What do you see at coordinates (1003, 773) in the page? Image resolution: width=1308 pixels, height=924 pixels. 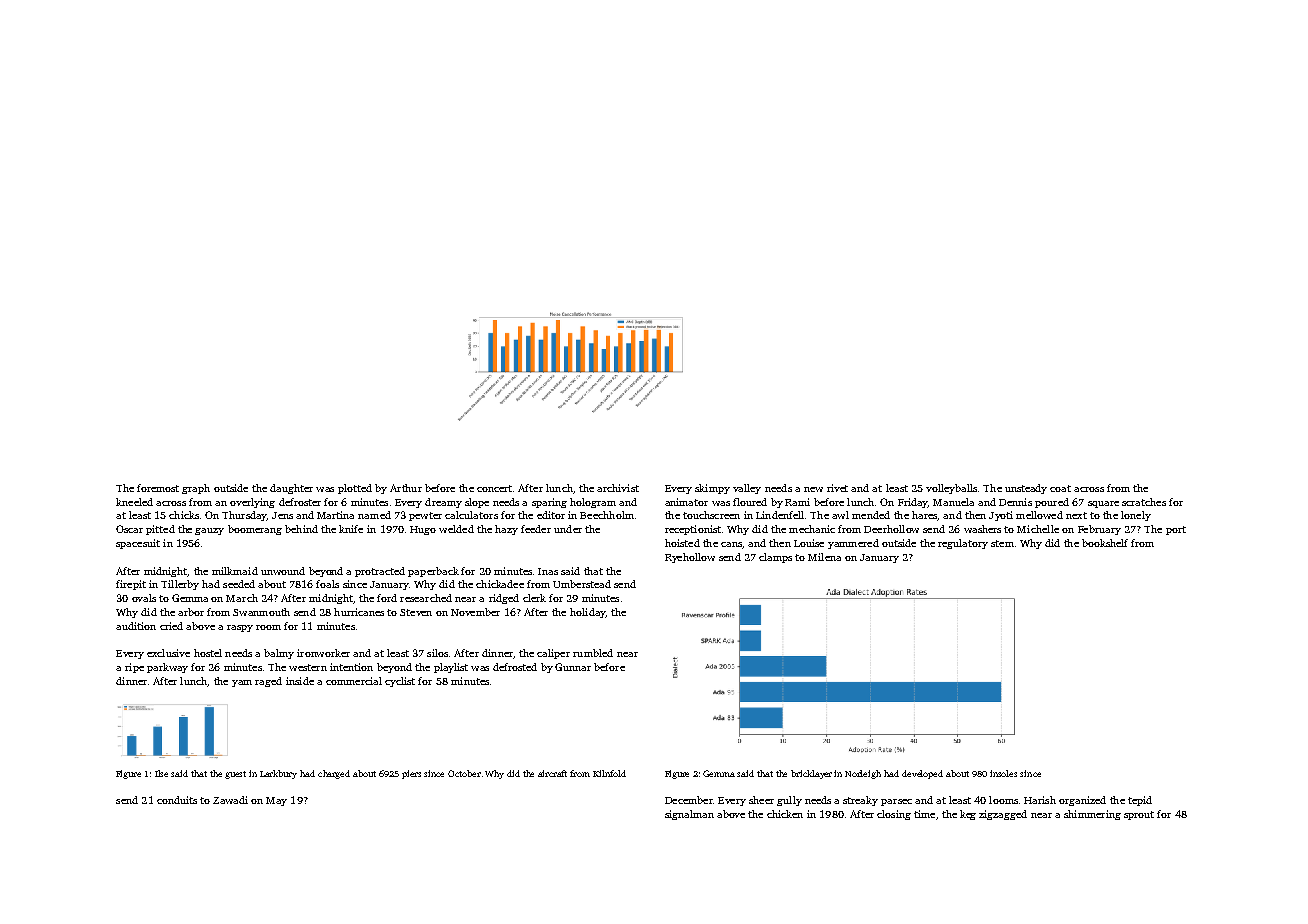 I see `insoles` at bounding box center [1003, 773].
